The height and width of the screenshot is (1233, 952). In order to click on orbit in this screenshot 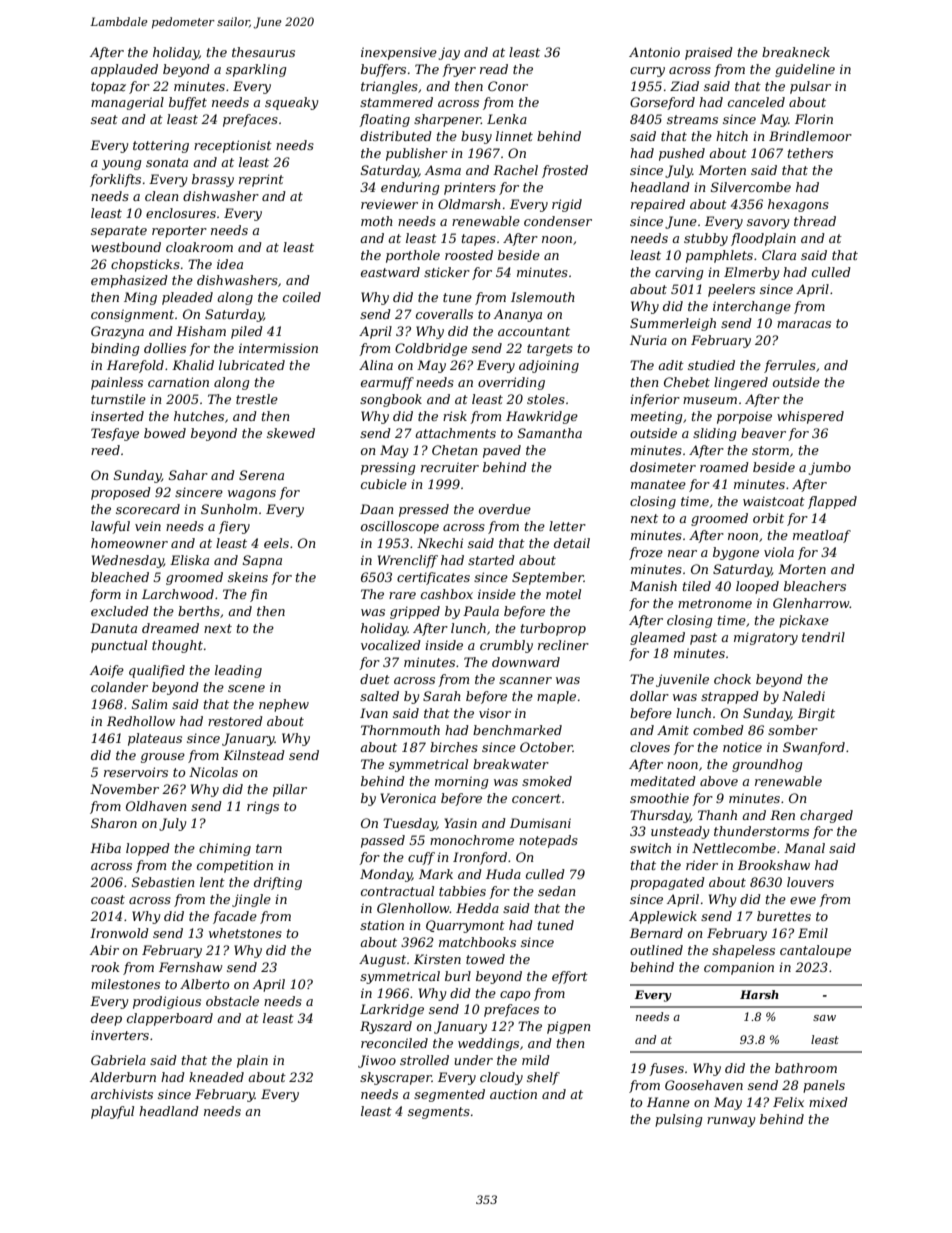, I will do `click(768, 518)`.
